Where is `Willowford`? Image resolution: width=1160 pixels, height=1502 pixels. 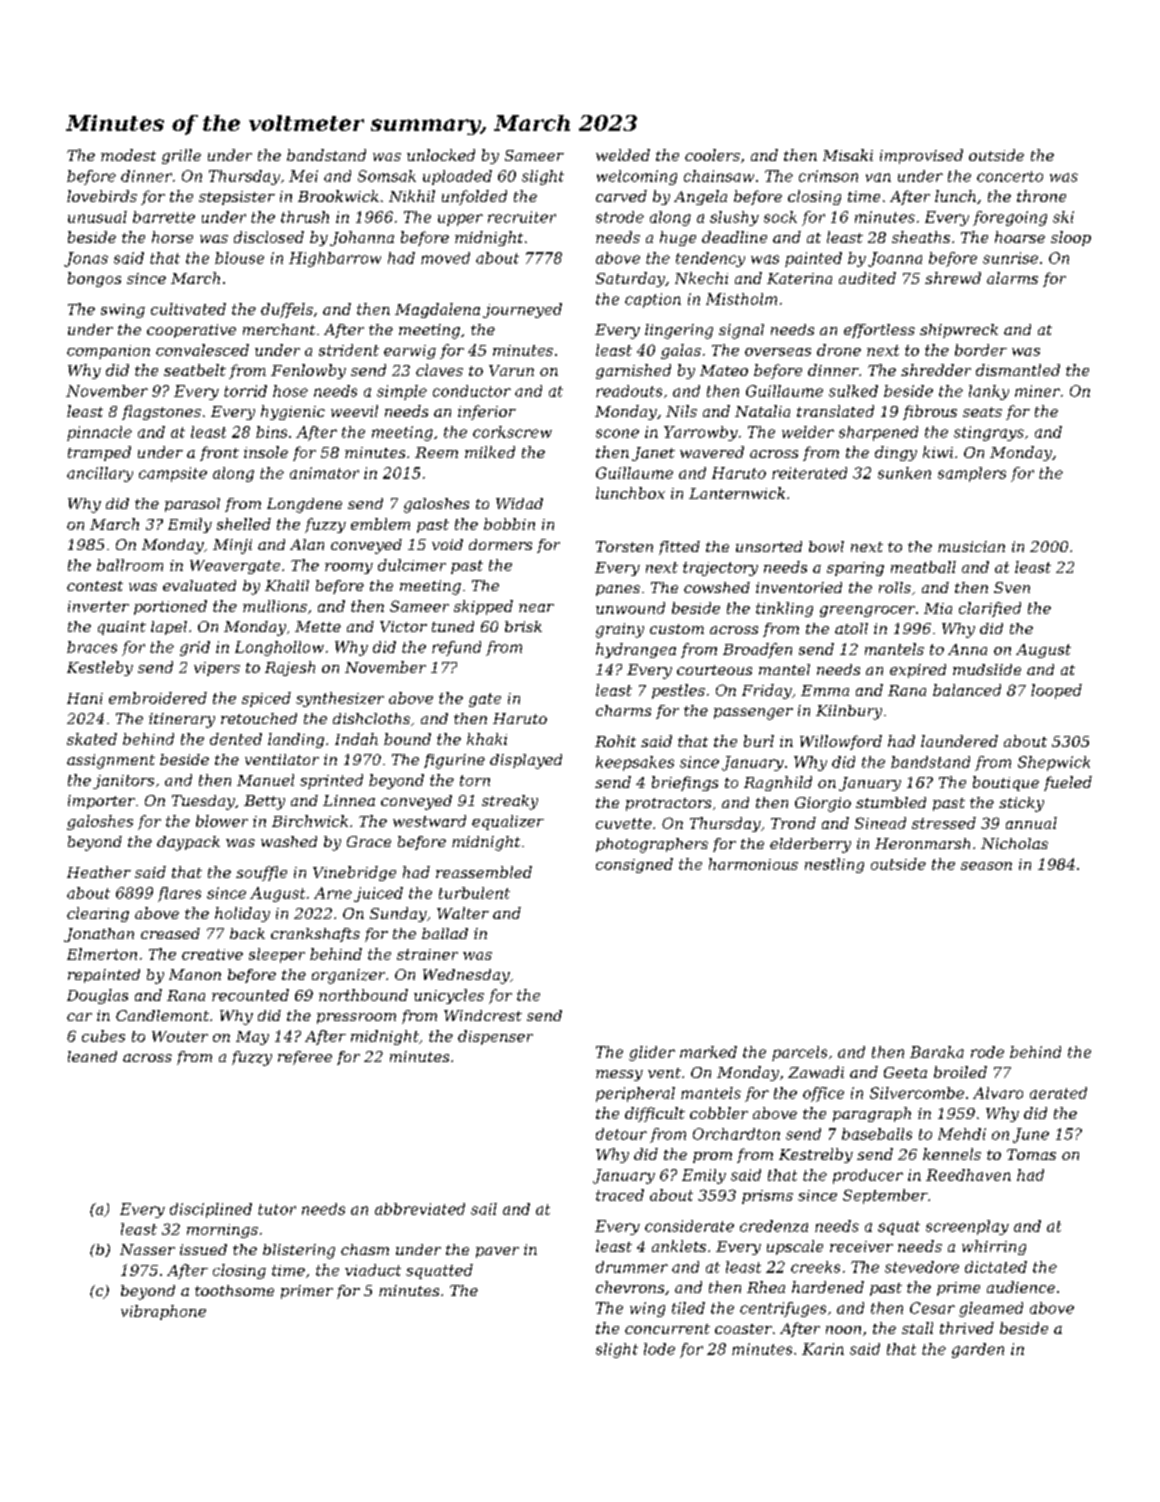 Willowford is located at coordinates (841, 742).
